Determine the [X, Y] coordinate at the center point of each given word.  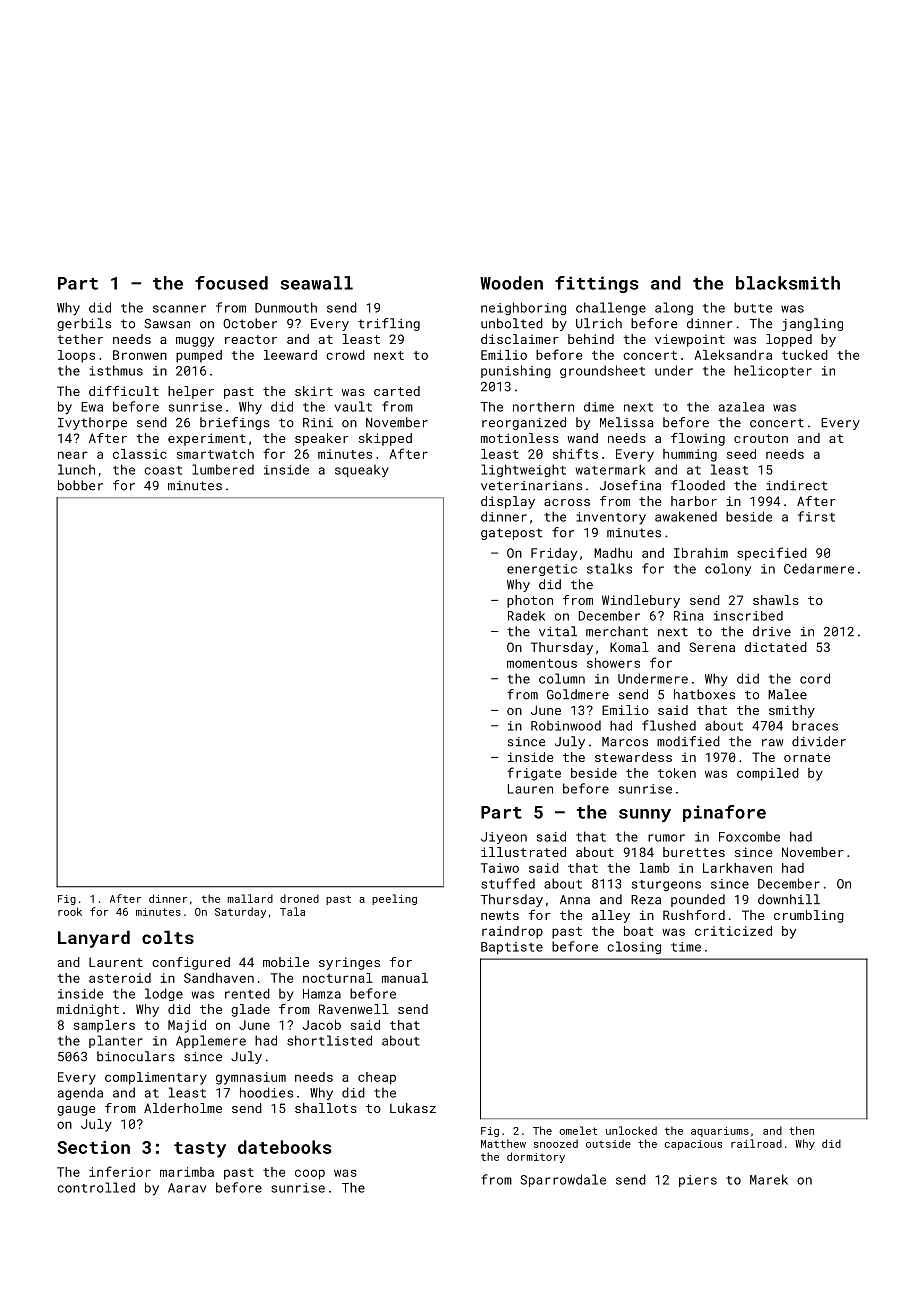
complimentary [156, 1078]
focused [231, 283]
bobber [80, 485]
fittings [597, 284]
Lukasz [413, 1108]
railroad [756, 1143]
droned [299, 898]
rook [70, 911]
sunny [645, 815]
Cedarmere [819, 568]
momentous [542, 663]
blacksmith [788, 283]
